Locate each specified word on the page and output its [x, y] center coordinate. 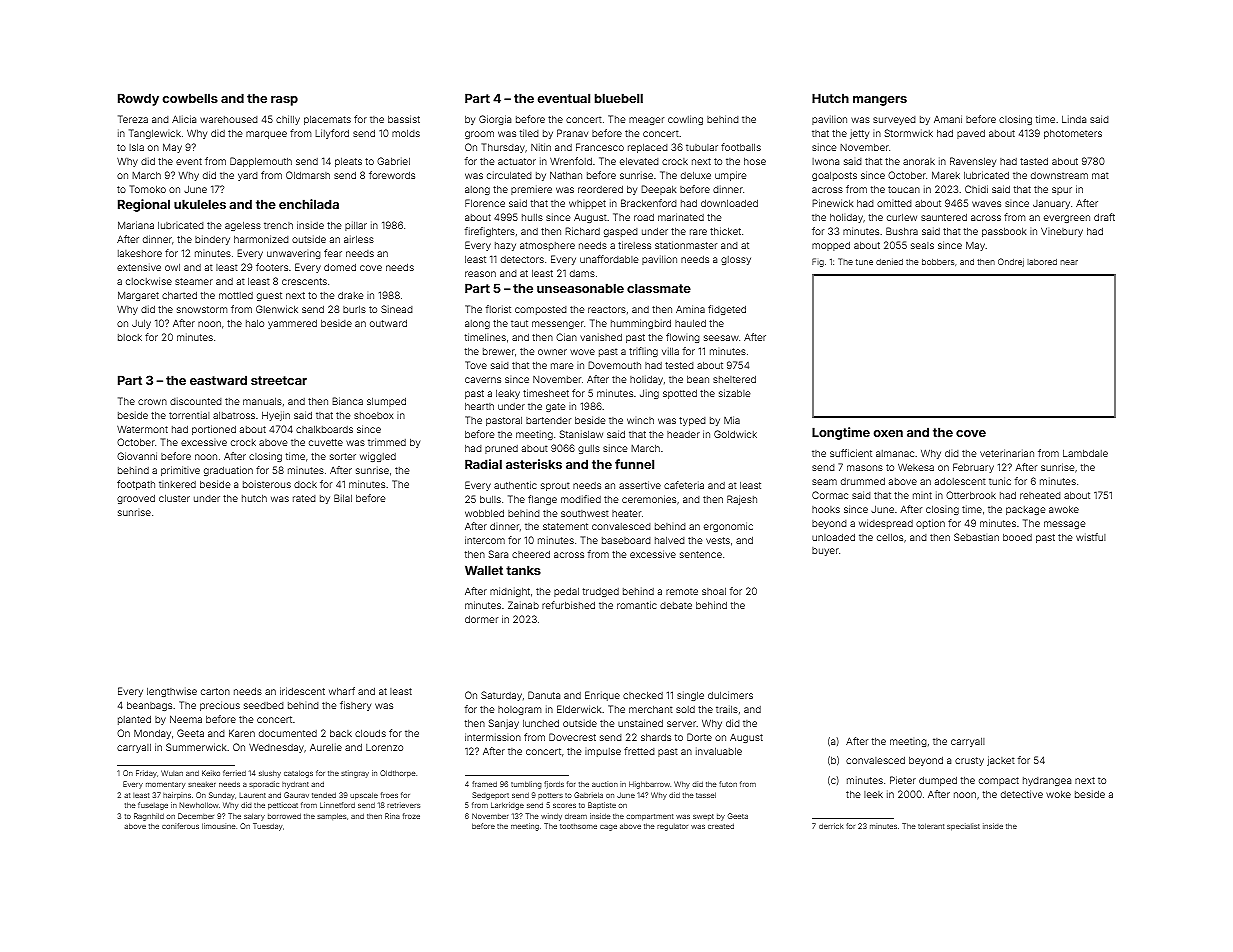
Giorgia [495, 120]
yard [248, 176]
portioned [214, 430]
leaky [508, 394]
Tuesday [268, 827]
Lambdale [1085, 453]
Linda [1074, 119]
